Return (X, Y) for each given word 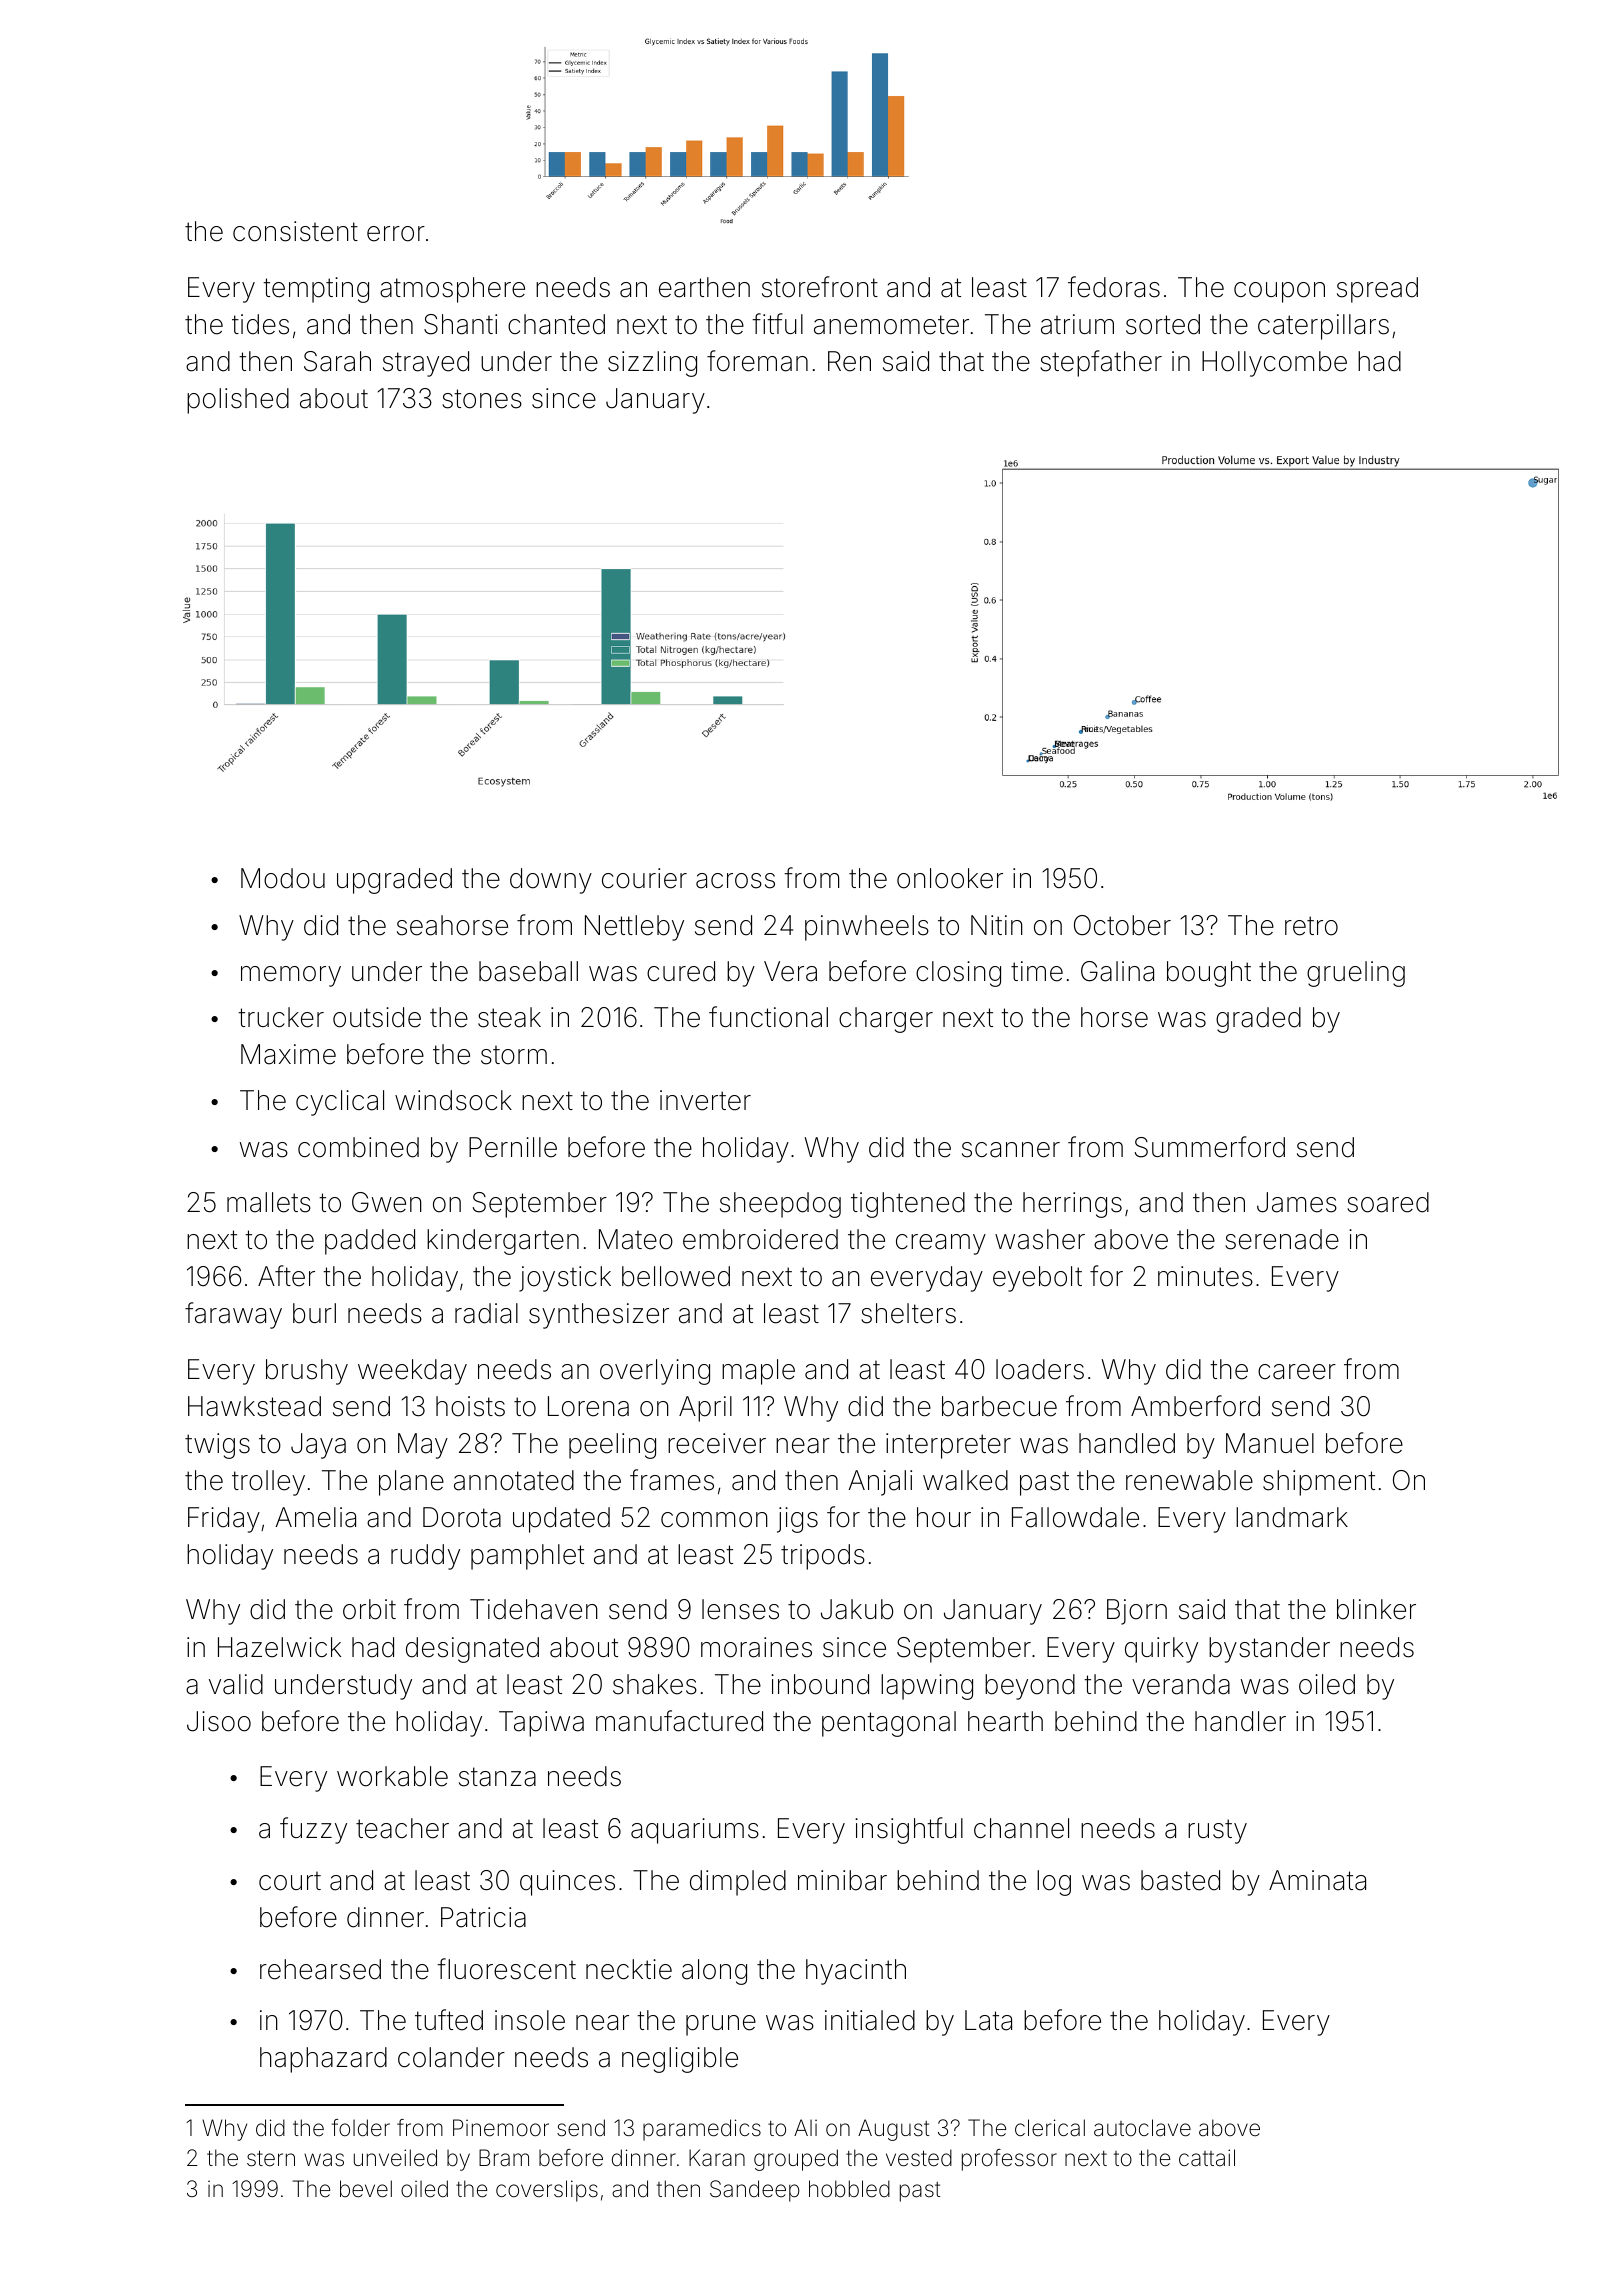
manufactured (679, 1721)
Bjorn (1137, 1612)
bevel (366, 2189)
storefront (820, 287)
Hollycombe (1274, 364)
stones (482, 399)
